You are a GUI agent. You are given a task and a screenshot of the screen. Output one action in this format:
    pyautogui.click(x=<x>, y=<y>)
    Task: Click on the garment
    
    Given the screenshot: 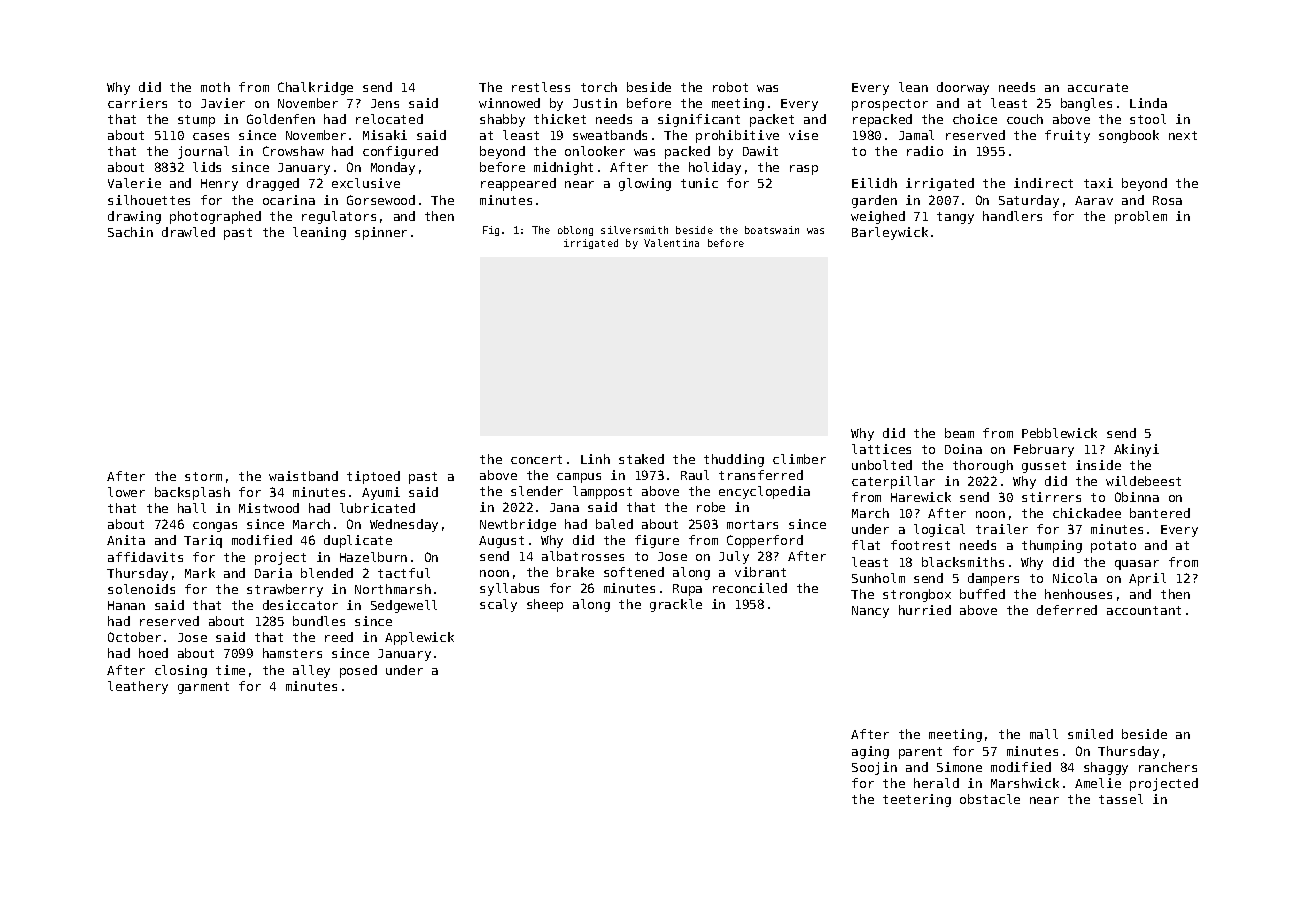 What is the action you would take?
    pyautogui.click(x=203, y=688)
